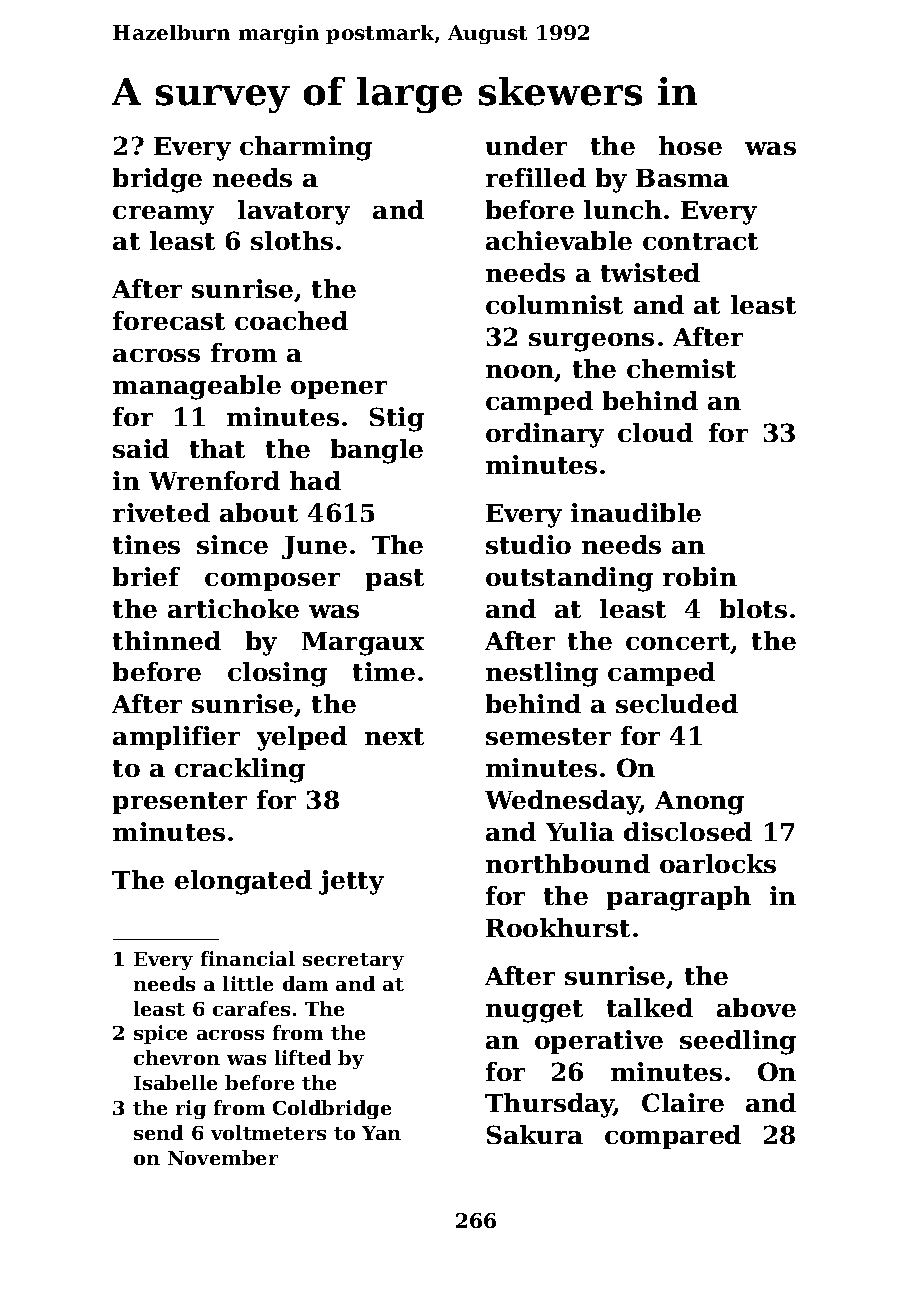 The width and height of the page is (910, 1291). Describe the element at coordinates (623, 209) in the page. I see `lunch` at that location.
